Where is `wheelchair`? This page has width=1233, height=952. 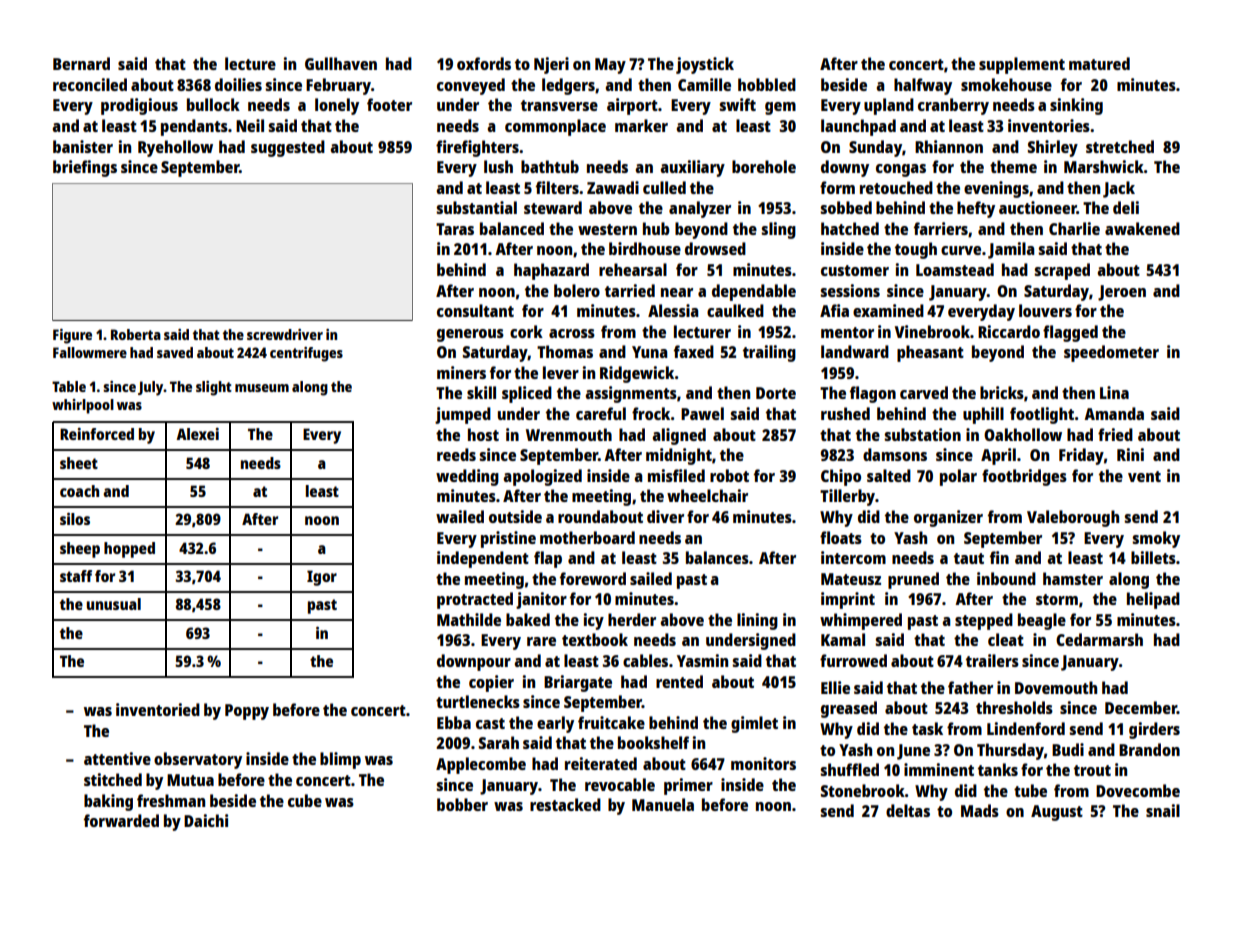 wheelchair is located at coordinates (707, 495).
